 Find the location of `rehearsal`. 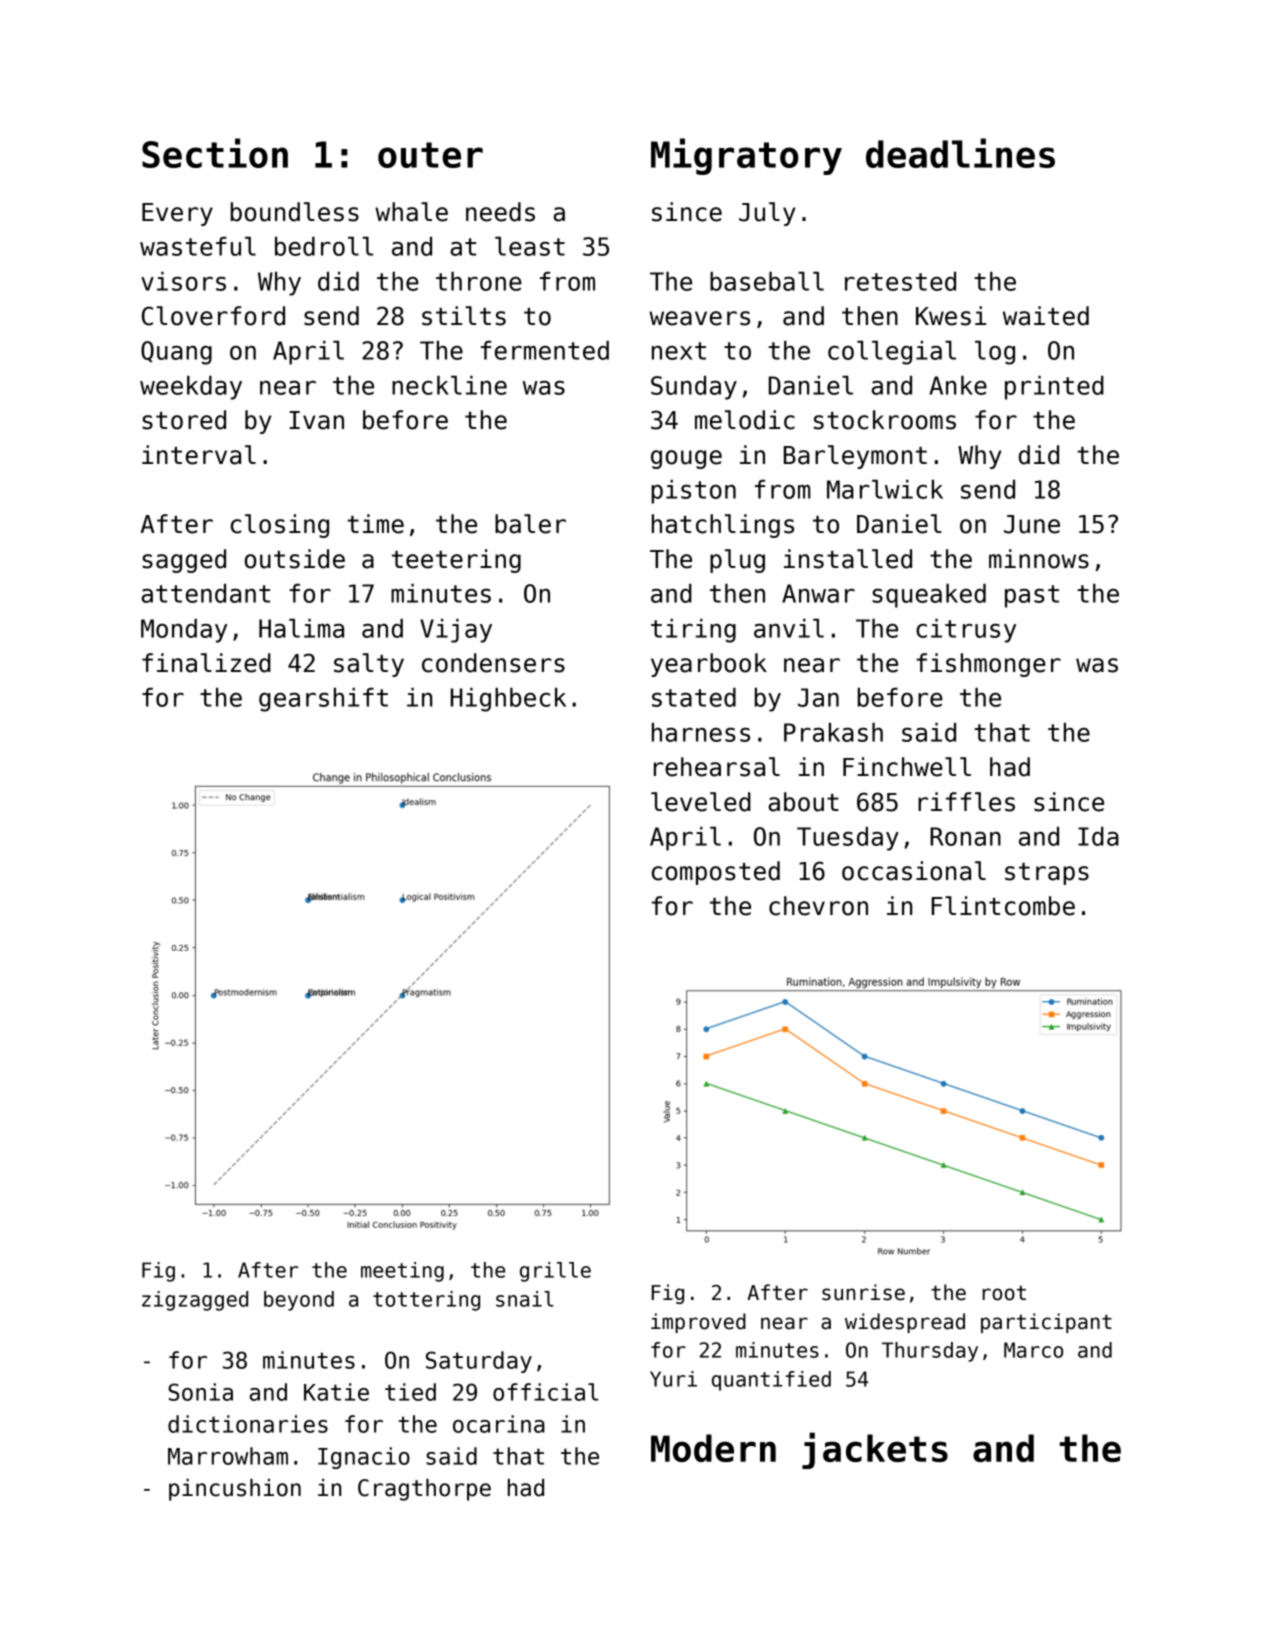

rehearsal is located at coordinates (717, 767).
